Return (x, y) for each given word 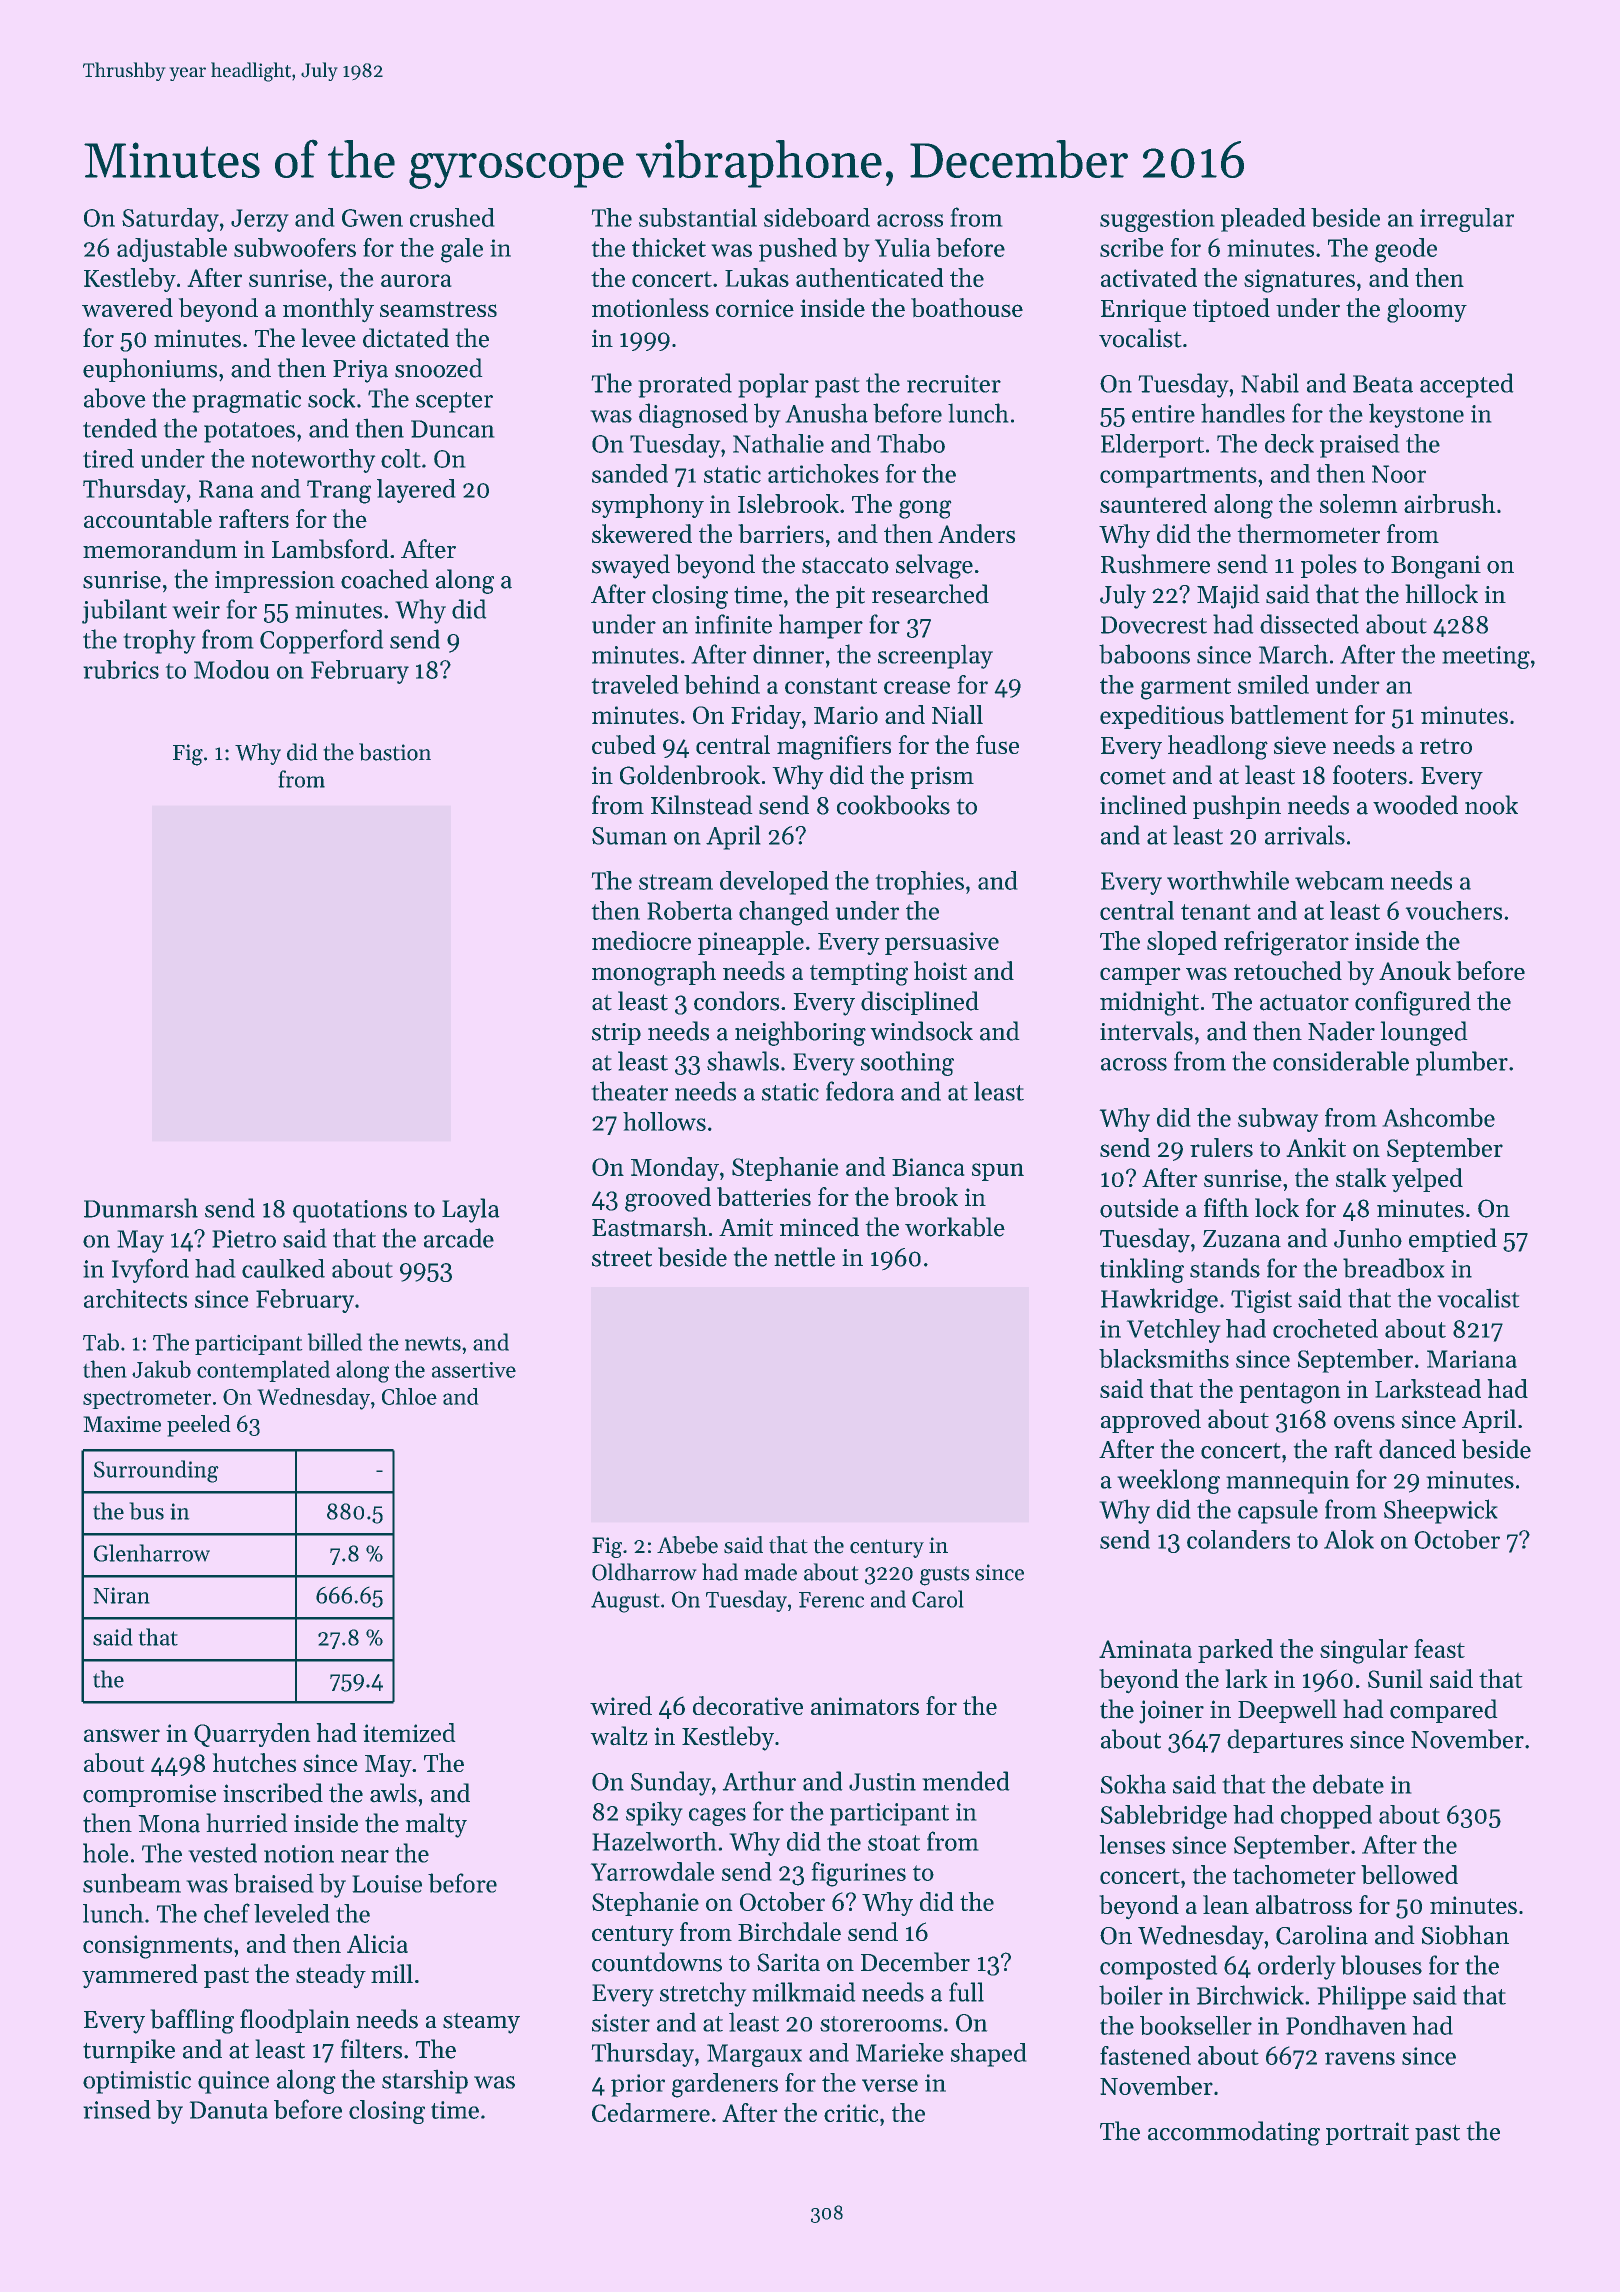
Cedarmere (651, 2112)
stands (1225, 1268)
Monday (675, 1169)
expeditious (1162, 717)
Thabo (911, 443)
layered (416, 491)
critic (851, 2113)
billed (335, 1342)
